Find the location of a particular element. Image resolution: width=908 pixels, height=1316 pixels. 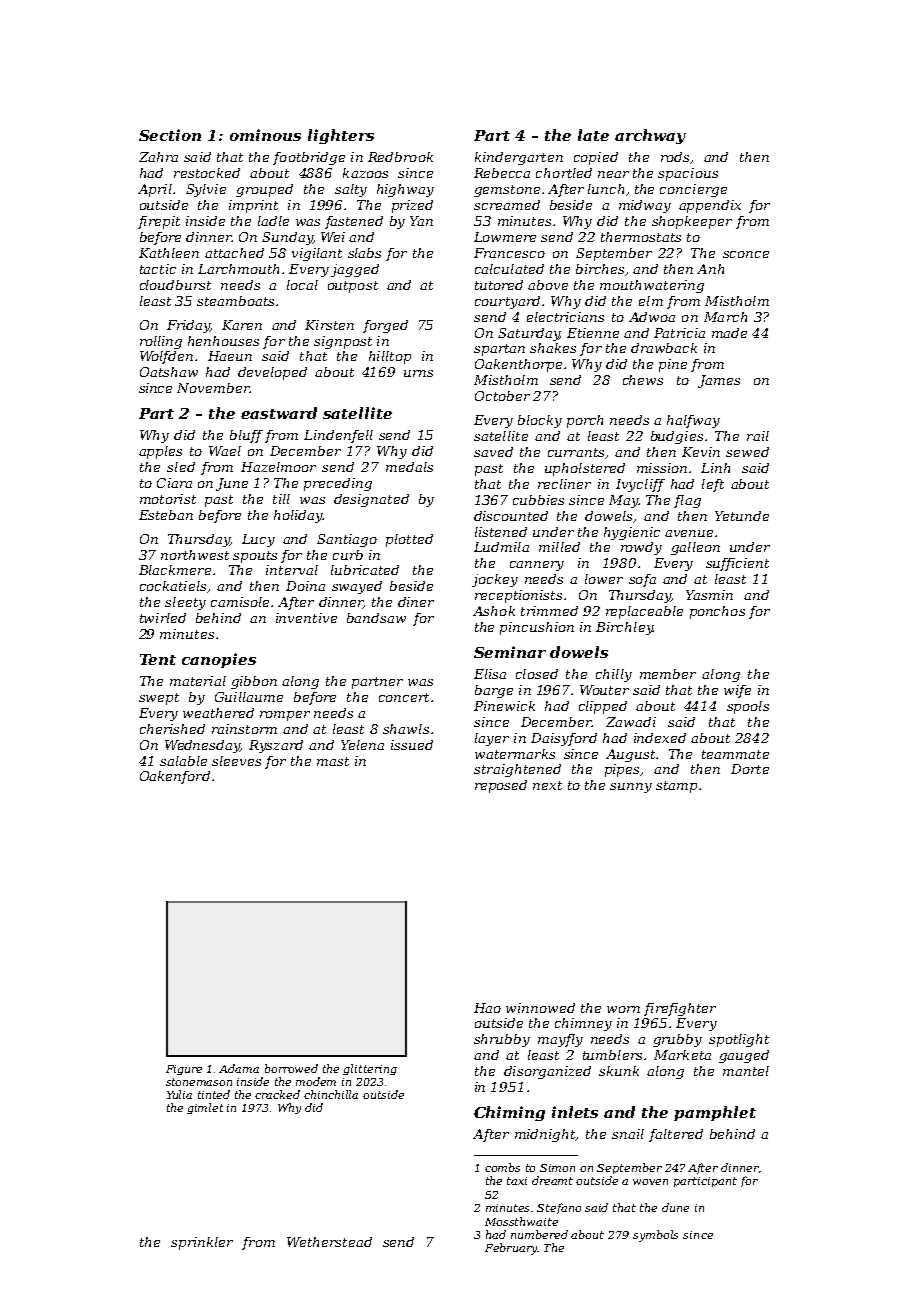

reposed is located at coordinates (501, 786).
